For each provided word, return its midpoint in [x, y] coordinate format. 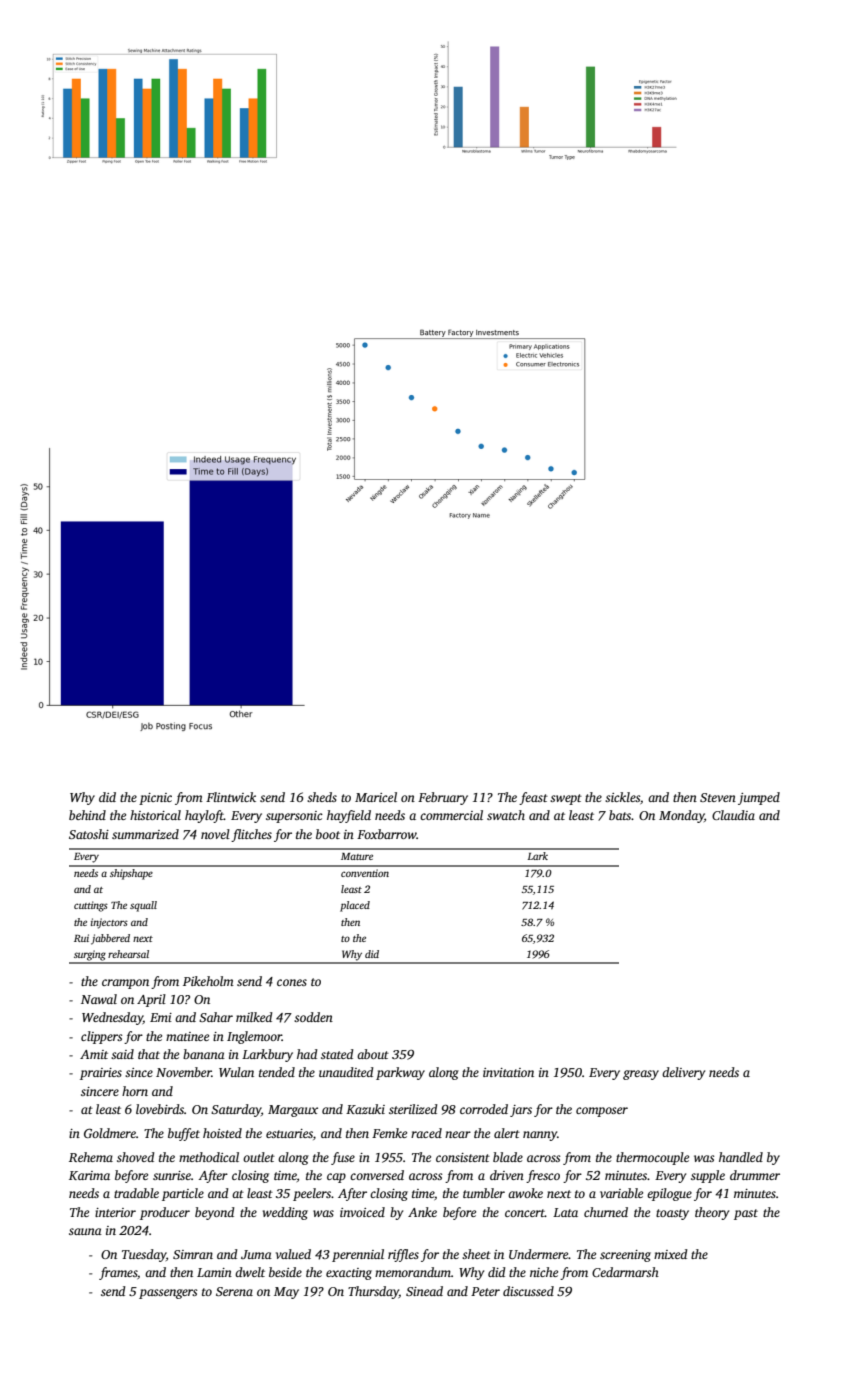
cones [292, 982]
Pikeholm [208, 981]
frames [118, 1273]
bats [620, 815]
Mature [357, 856]
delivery [683, 1073]
